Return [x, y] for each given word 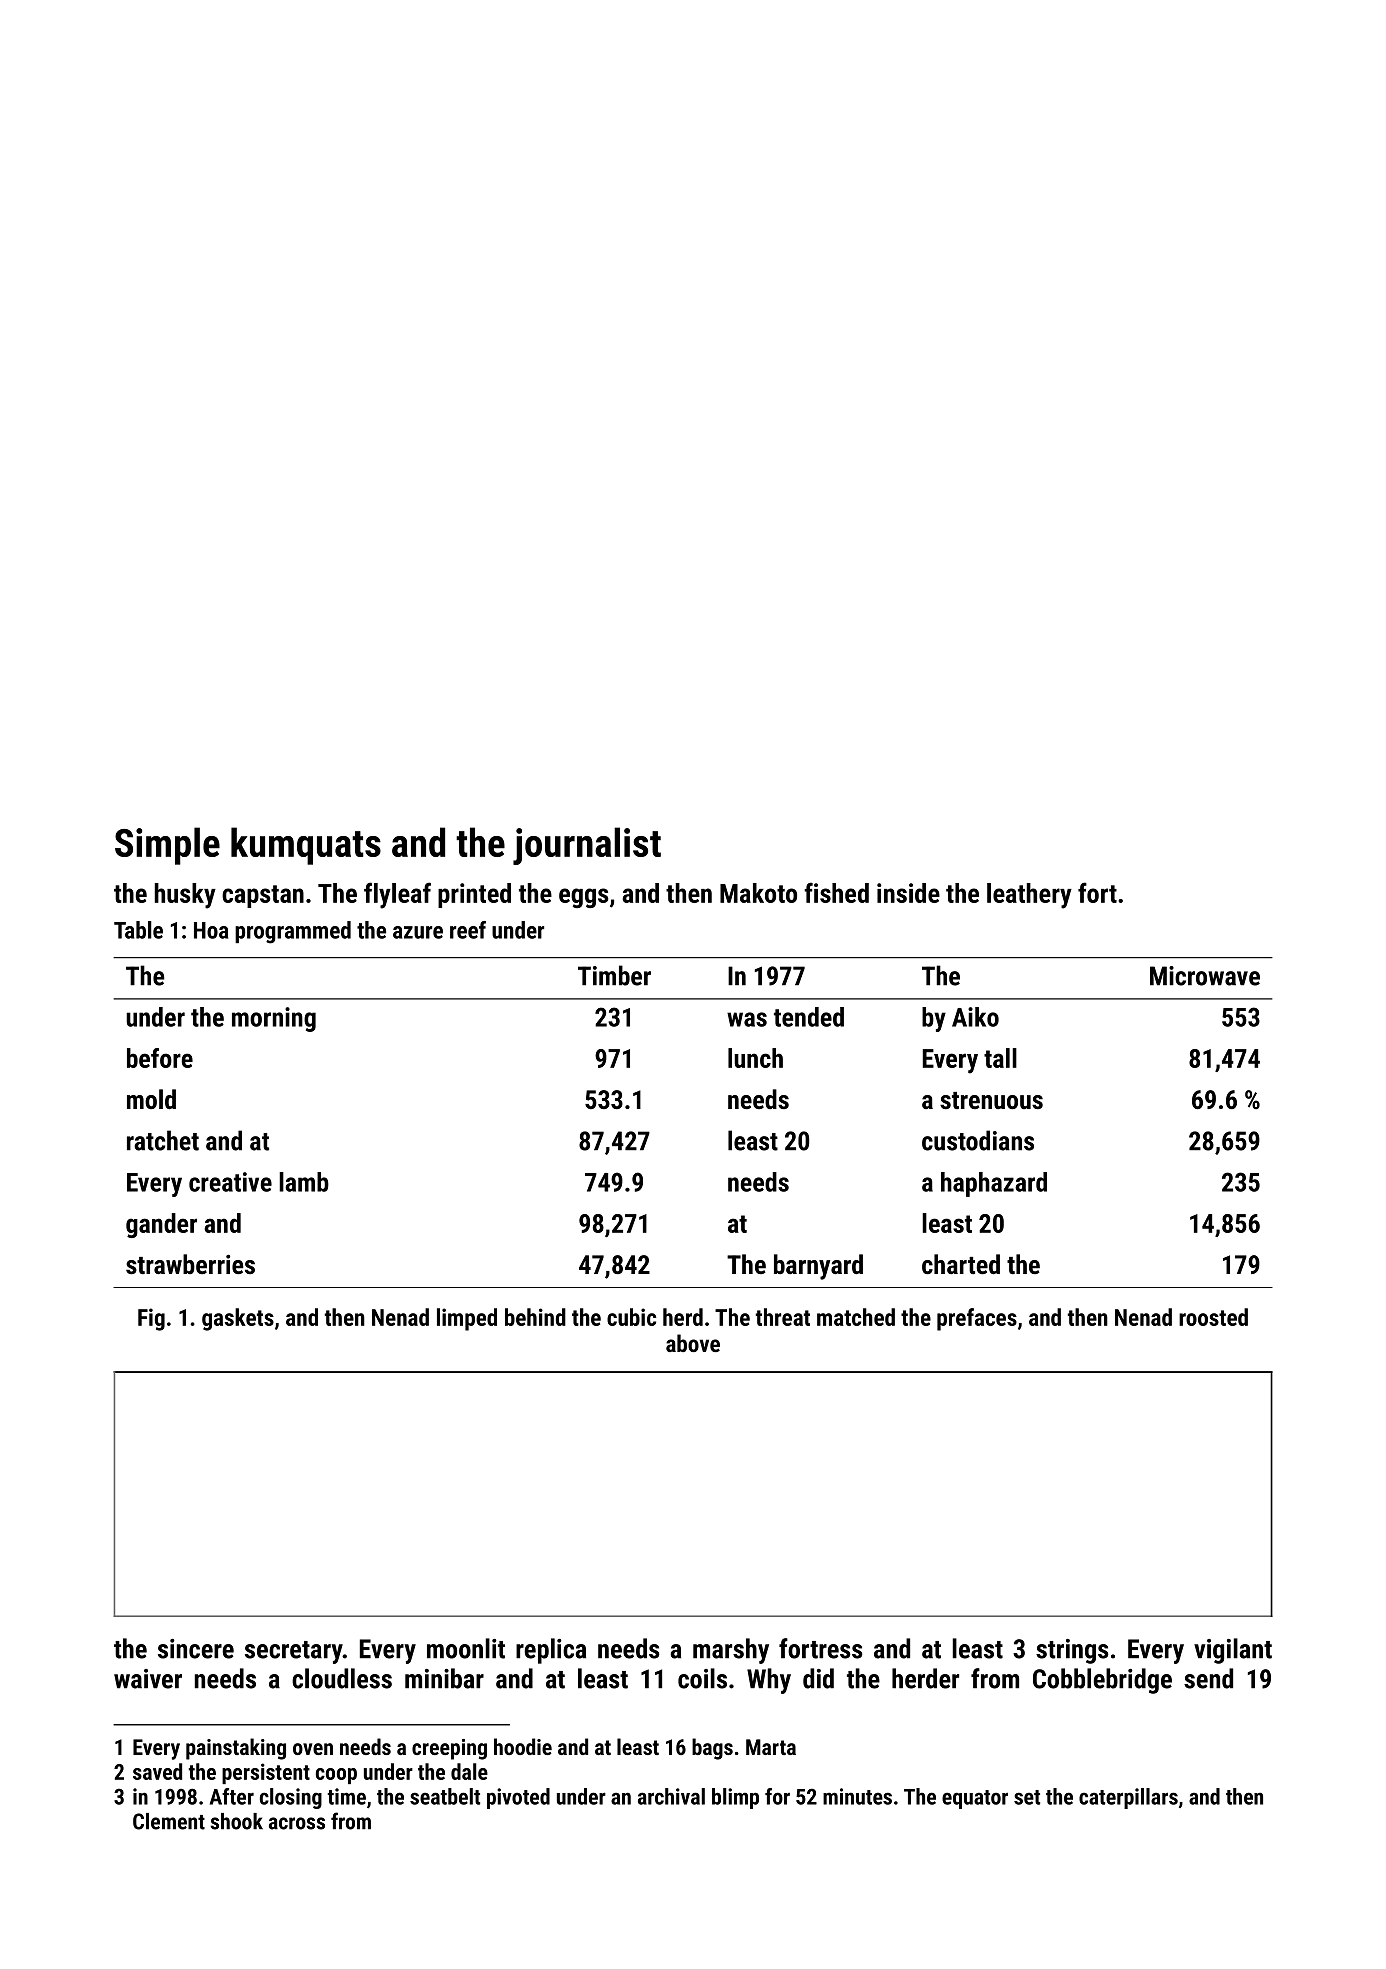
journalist [587, 846]
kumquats [306, 846]
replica [551, 1651]
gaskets [238, 1319]
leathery [1029, 896]
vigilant [1233, 1651]
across [297, 1823]
